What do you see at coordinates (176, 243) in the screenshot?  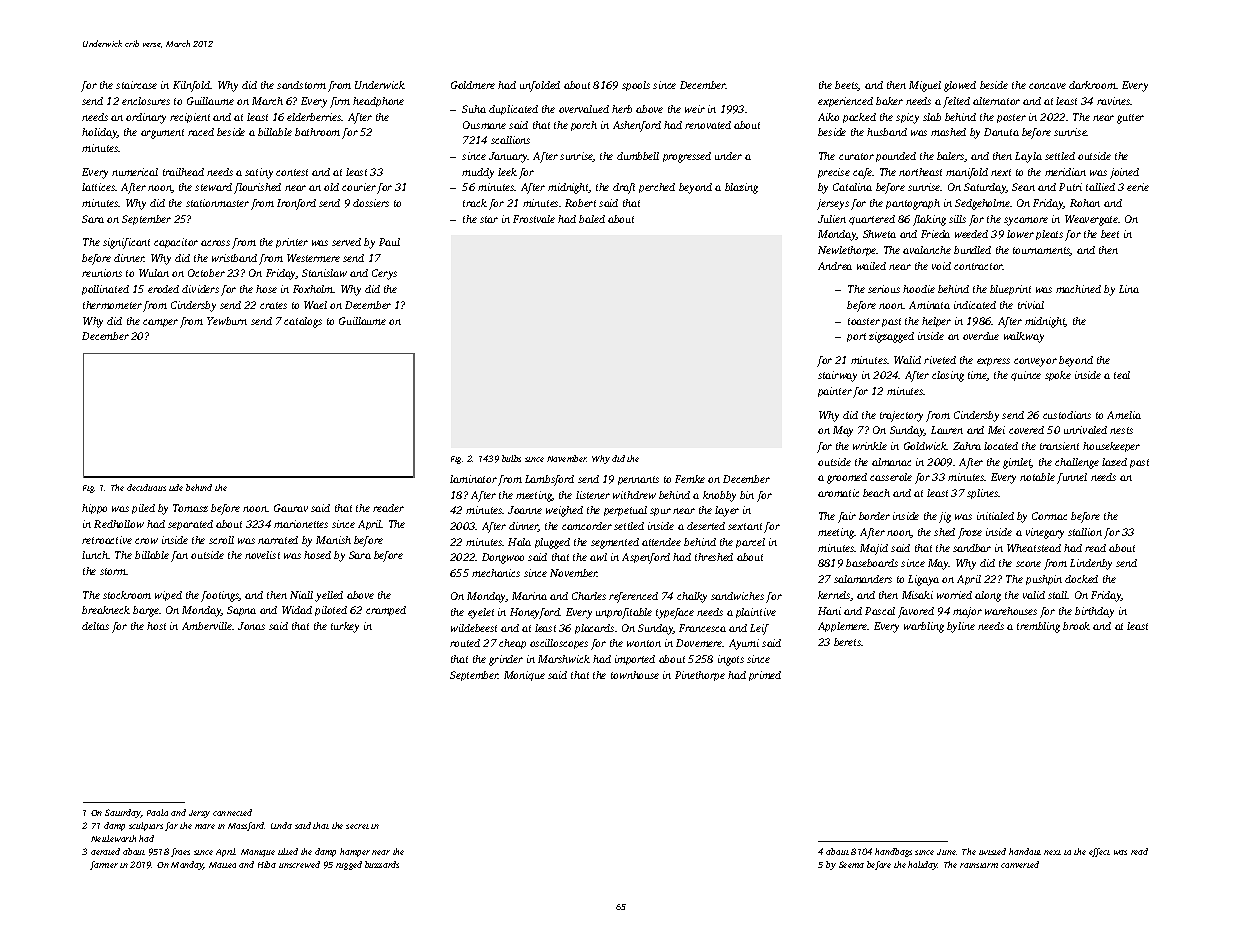 I see `capacitor` at bounding box center [176, 243].
